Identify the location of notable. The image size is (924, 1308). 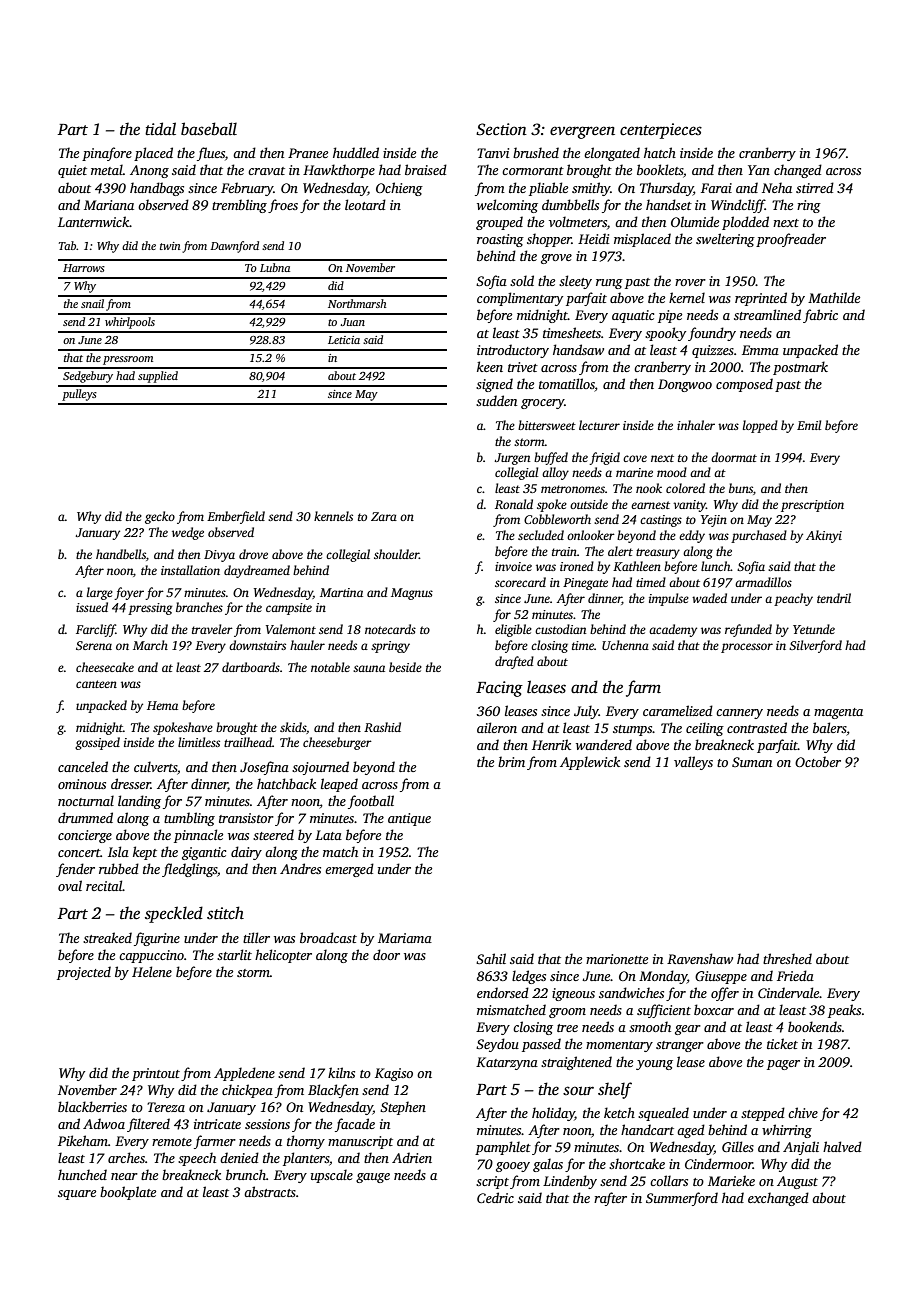
(330, 667).
